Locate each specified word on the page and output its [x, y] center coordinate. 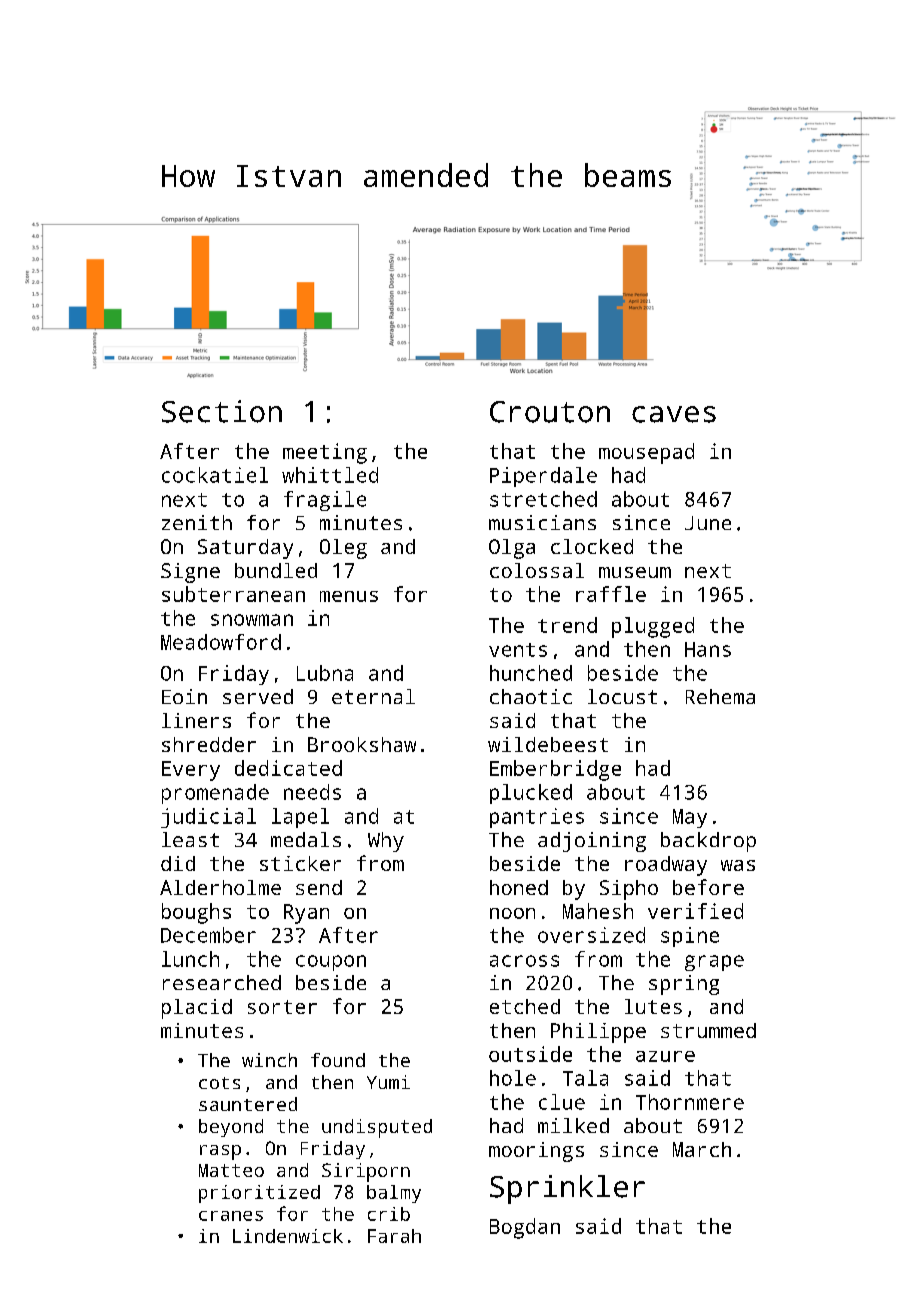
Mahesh [598, 911]
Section [222, 411]
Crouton [550, 412]
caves [674, 414]
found [338, 1060]
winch [269, 1060]
